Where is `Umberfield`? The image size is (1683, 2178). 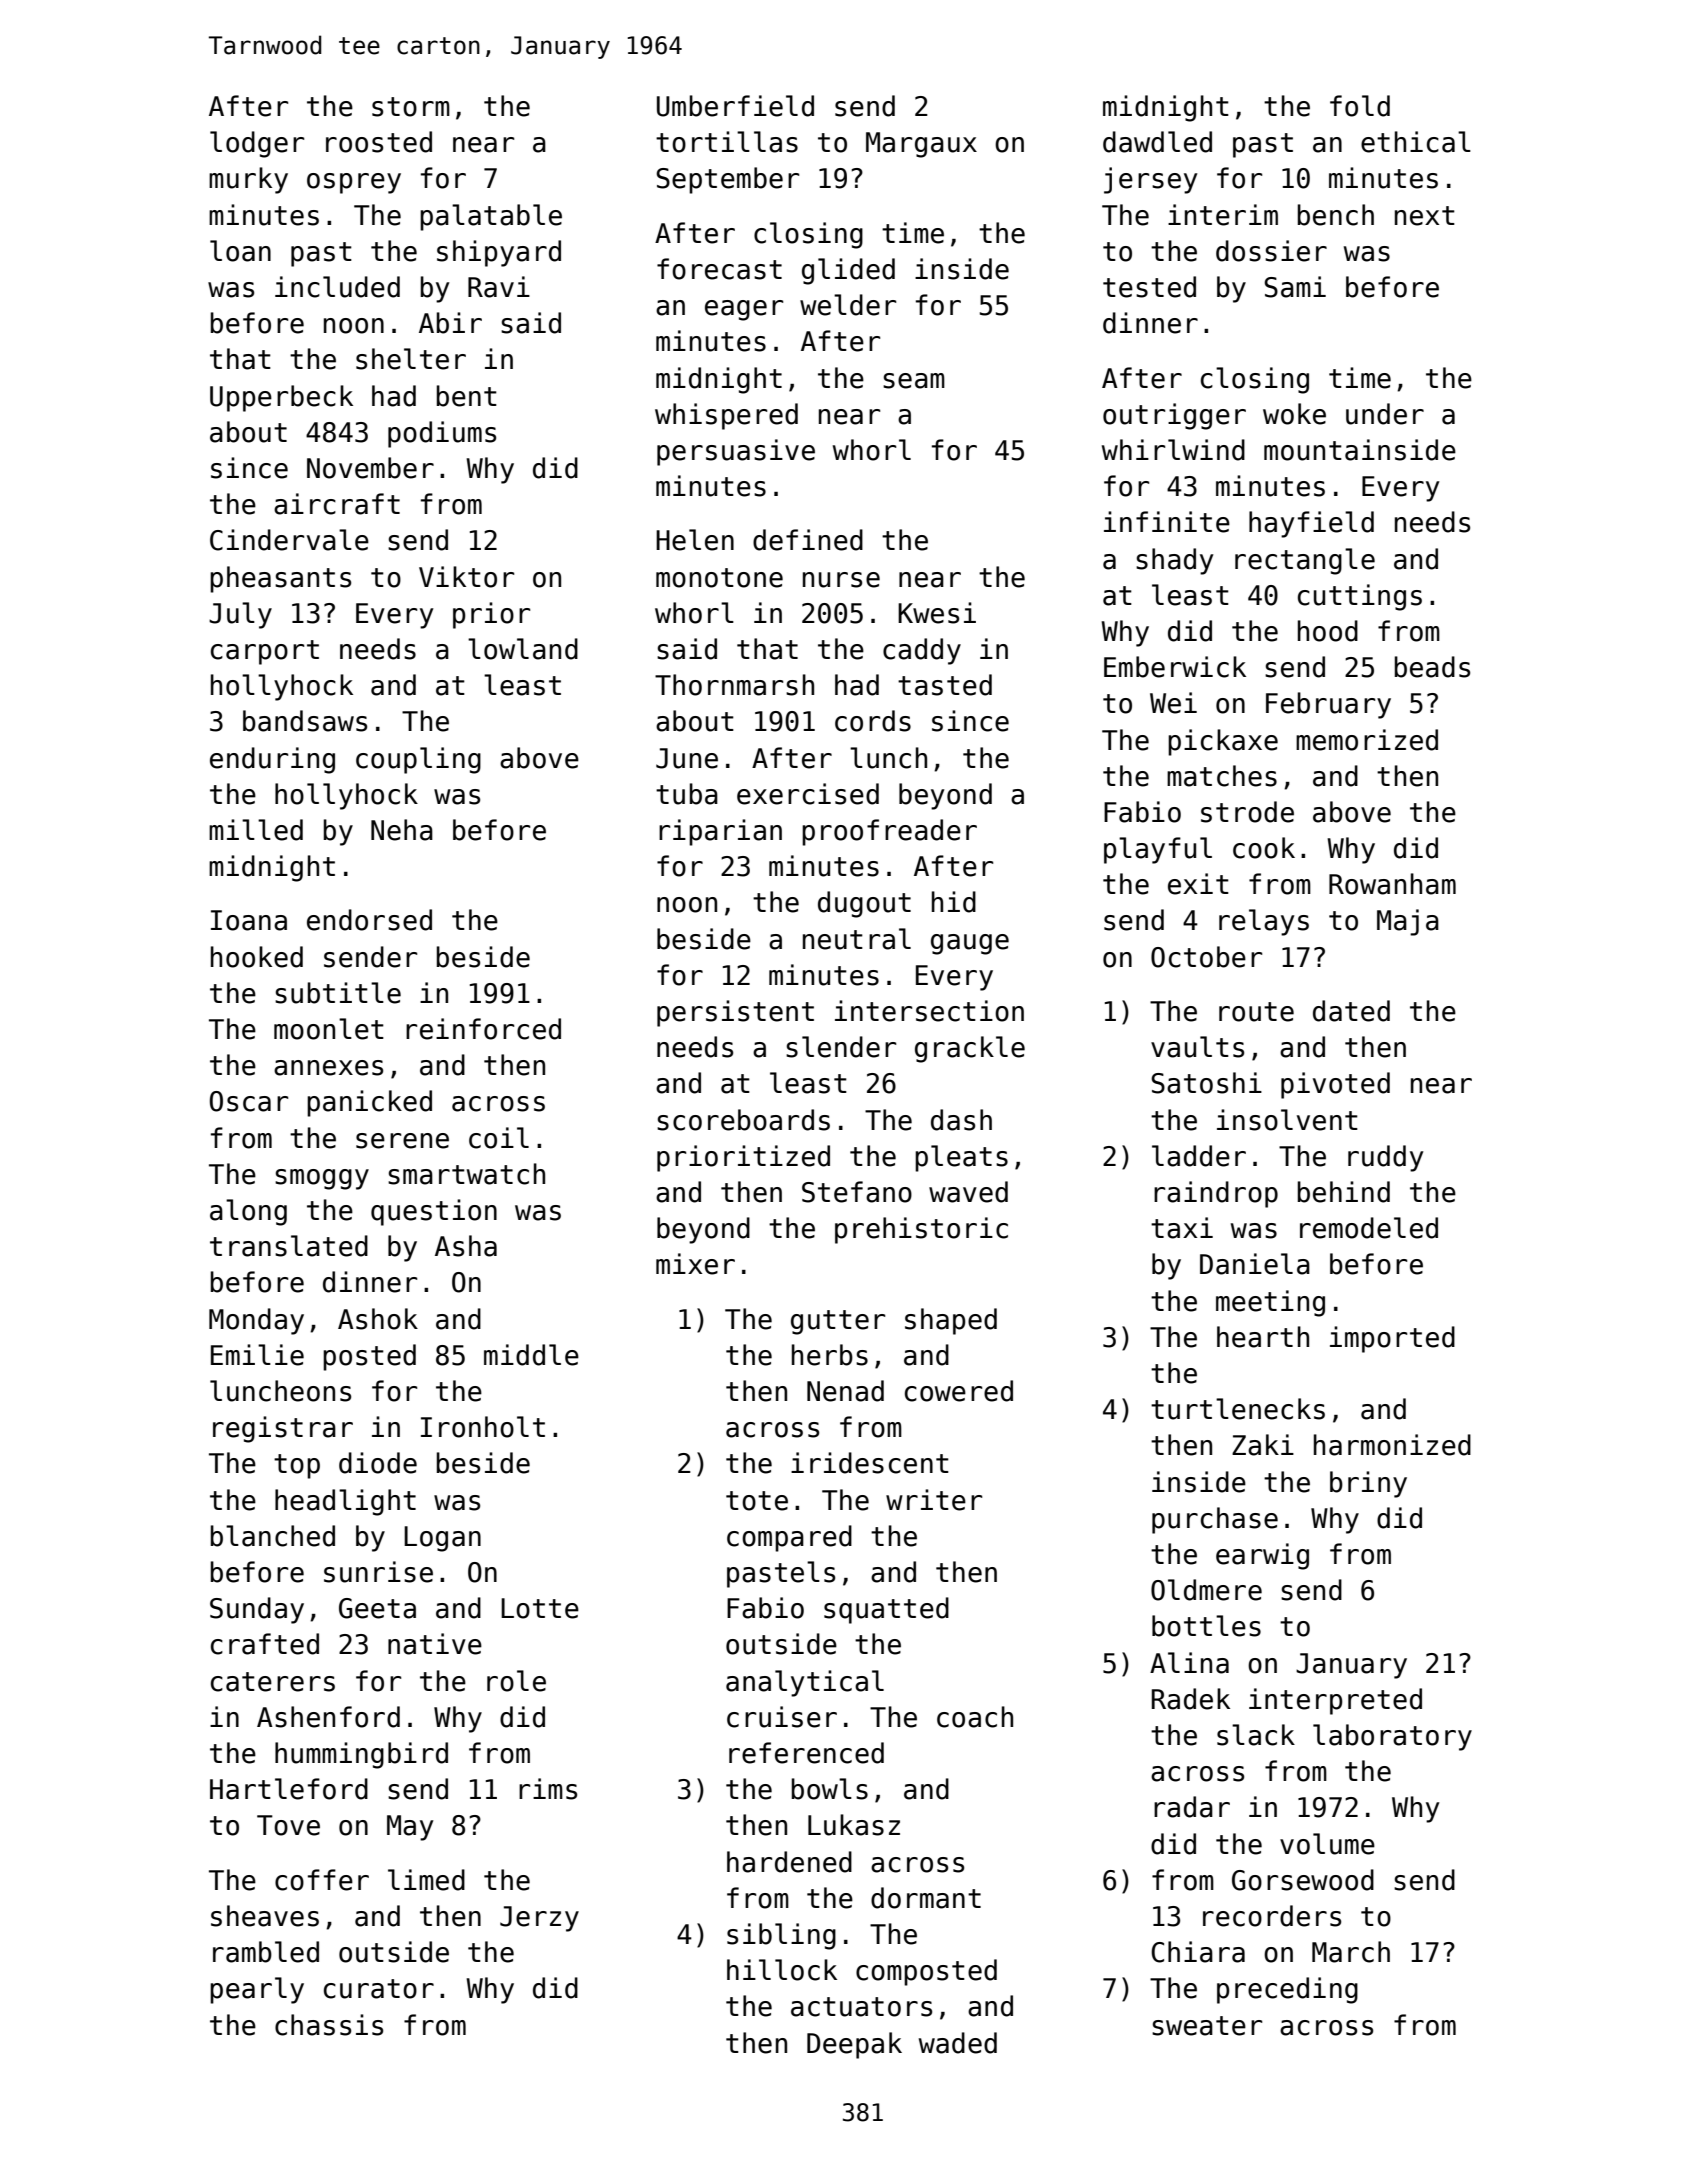 Umberfield is located at coordinates (735, 106).
